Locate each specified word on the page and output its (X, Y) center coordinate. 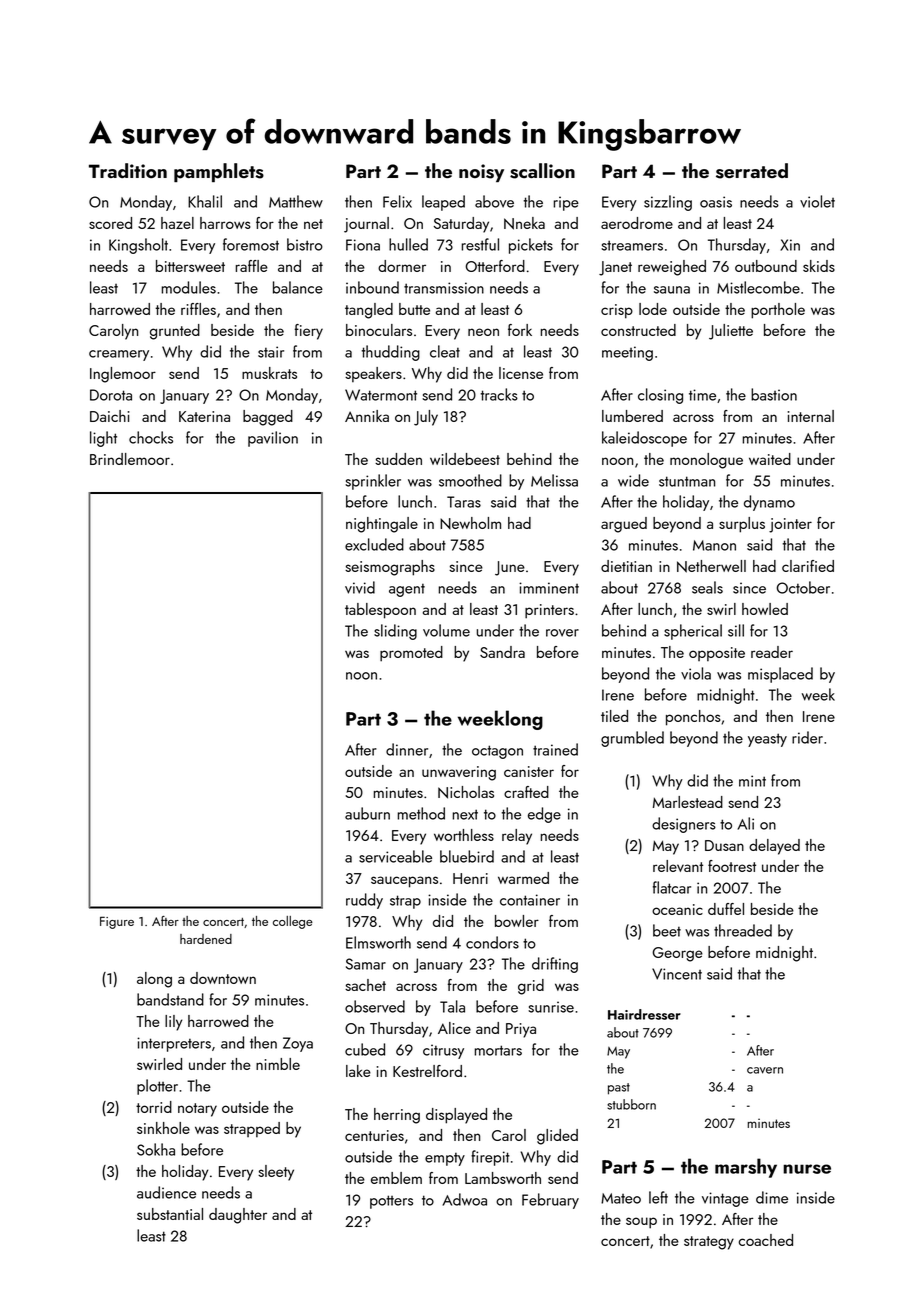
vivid (360, 587)
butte (414, 309)
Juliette (731, 332)
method (421, 813)
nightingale (382, 525)
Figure (117, 922)
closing (660, 396)
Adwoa (464, 1199)
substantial (170, 1214)
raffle (252, 266)
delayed (774, 847)
